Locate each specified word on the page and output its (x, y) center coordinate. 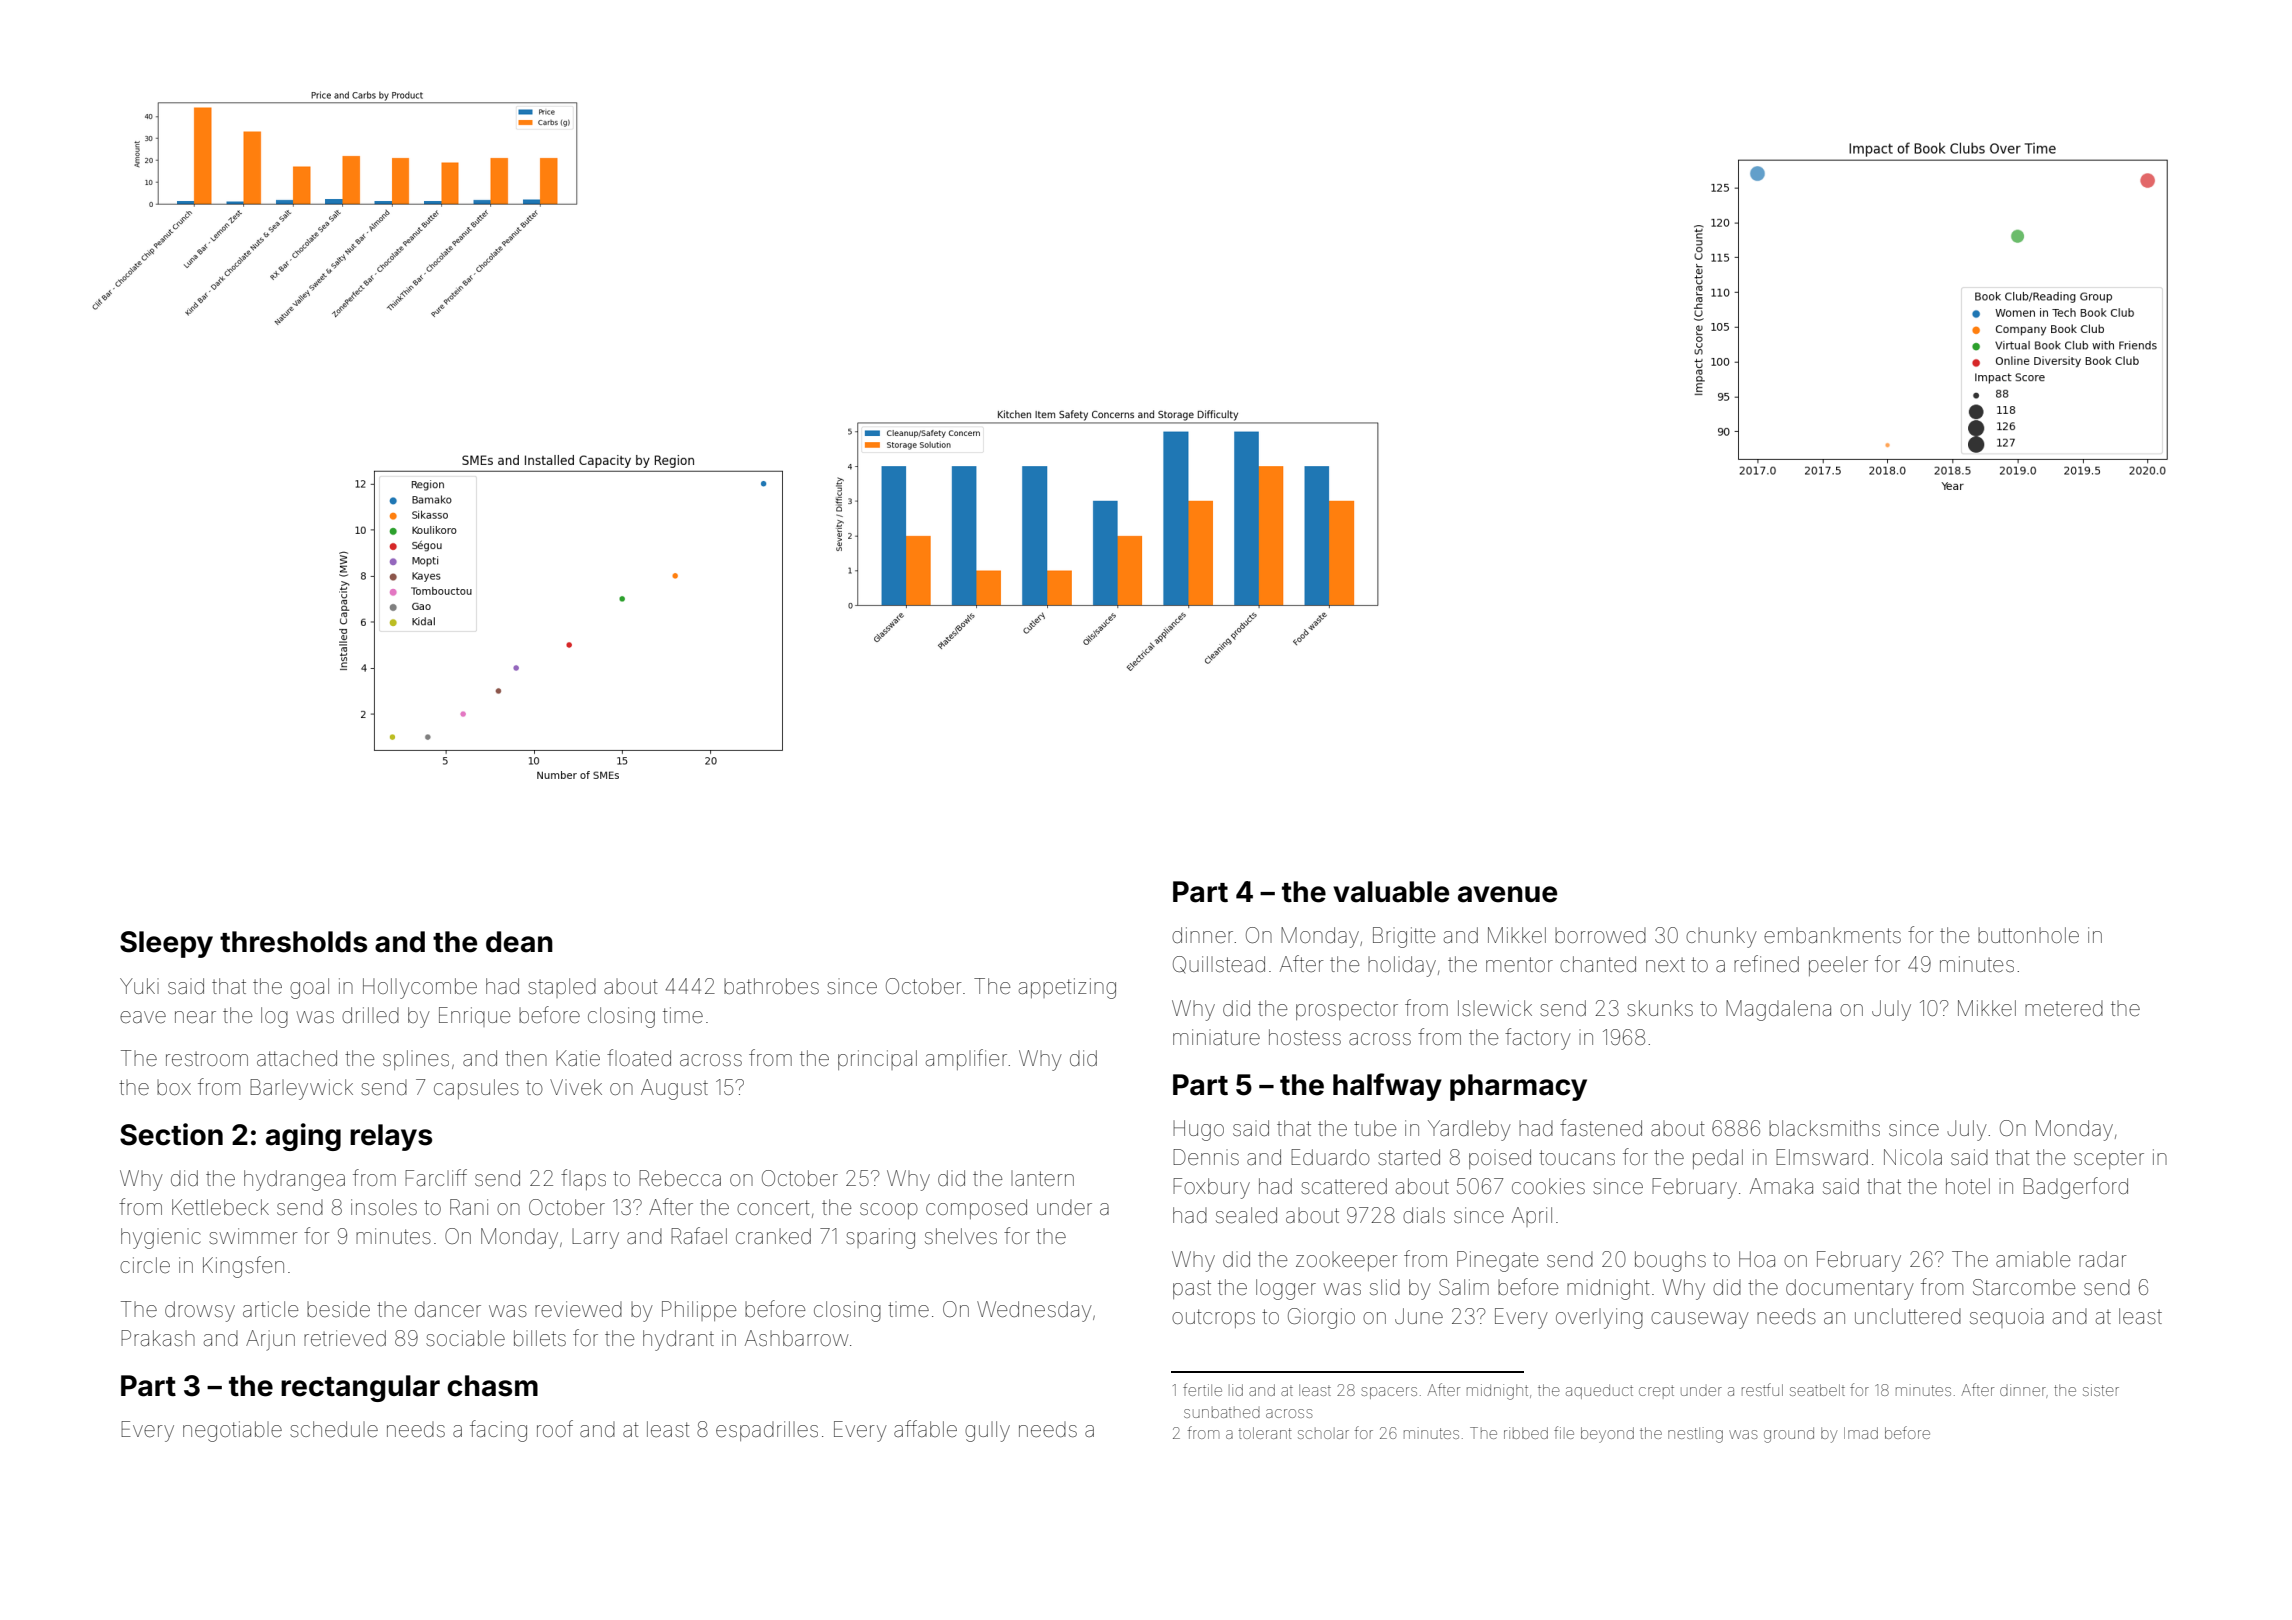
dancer (448, 1309)
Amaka (1781, 1186)
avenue (1507, 894)
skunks (1660, 1008)
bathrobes (771, 986)
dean (519, 942)
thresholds (293, 942)
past (1192, 1289)
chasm (492, 1386)
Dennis (1206, 1157)
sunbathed (1222, 1412)
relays (391, 1137)
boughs (1670, 1261)
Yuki (139, 986)
